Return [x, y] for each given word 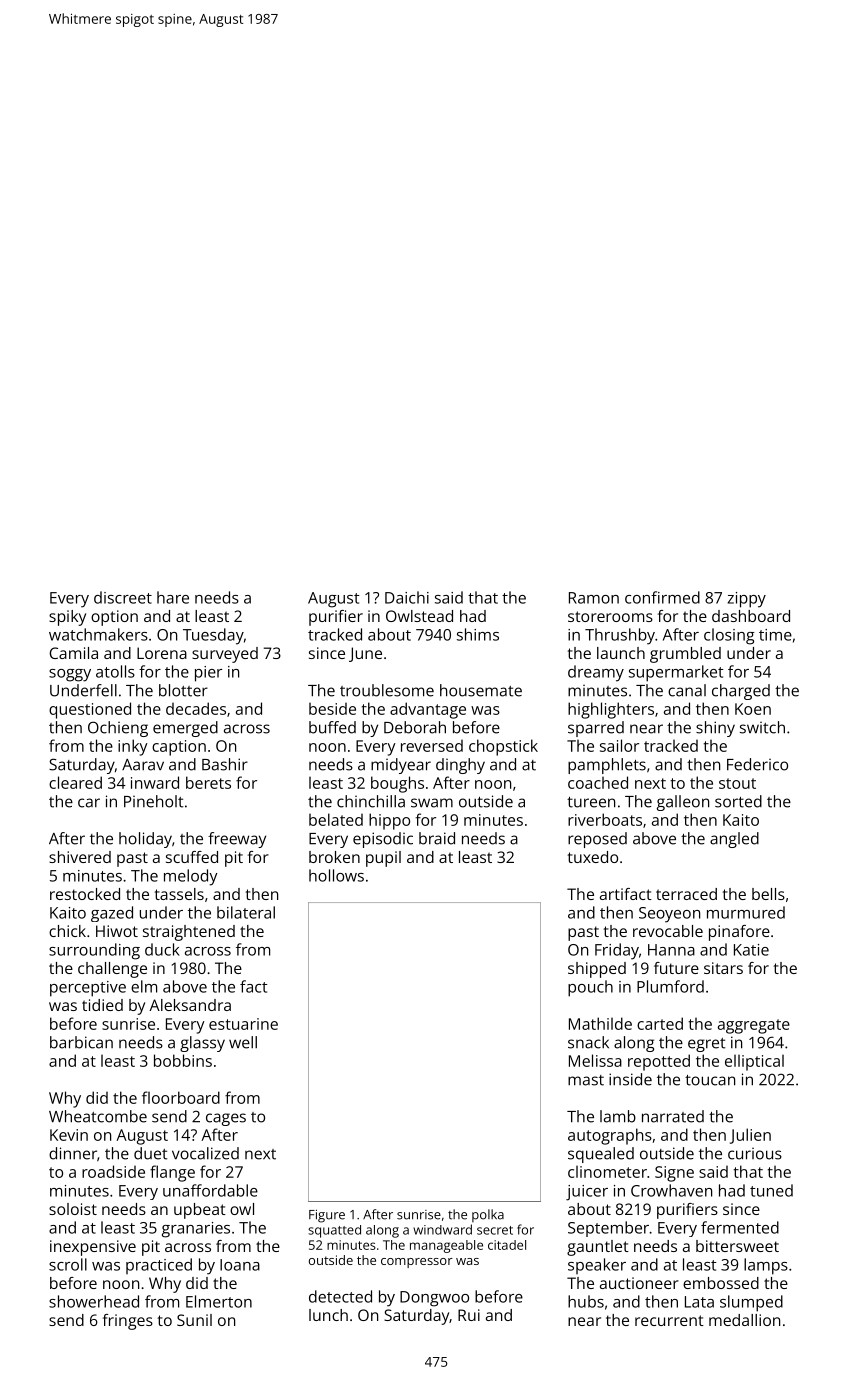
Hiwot [117, 931]
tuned [771, 1190]
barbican [81, 1042]
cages [226, 1119]
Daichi [407, 597]
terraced [686, 894]
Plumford [670, 986]
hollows [336, 875]
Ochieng [118, 729]
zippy [747, 600]
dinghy [460, 766]
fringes [128, 1322]
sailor [619, 745]
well [243, 1042]
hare [173, 597]
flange [172, 1173]
